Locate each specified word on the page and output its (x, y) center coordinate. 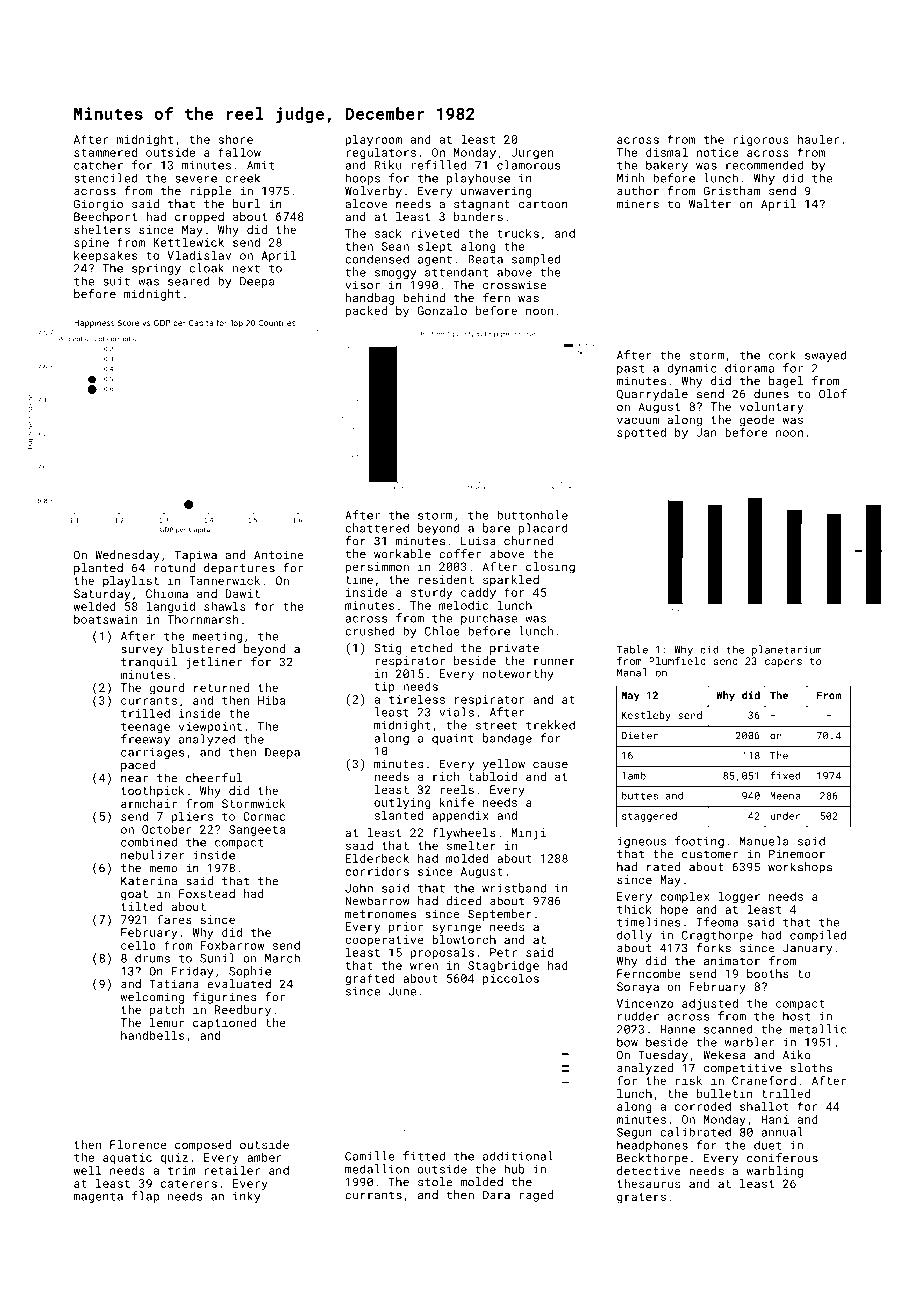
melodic (463, 605)
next (246, 268)
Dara (496, 1195)
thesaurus (648, 1183)
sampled (536, 260)
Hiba (271, 700)
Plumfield (677, 661)
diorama (749, 368)
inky (247, 1197)
